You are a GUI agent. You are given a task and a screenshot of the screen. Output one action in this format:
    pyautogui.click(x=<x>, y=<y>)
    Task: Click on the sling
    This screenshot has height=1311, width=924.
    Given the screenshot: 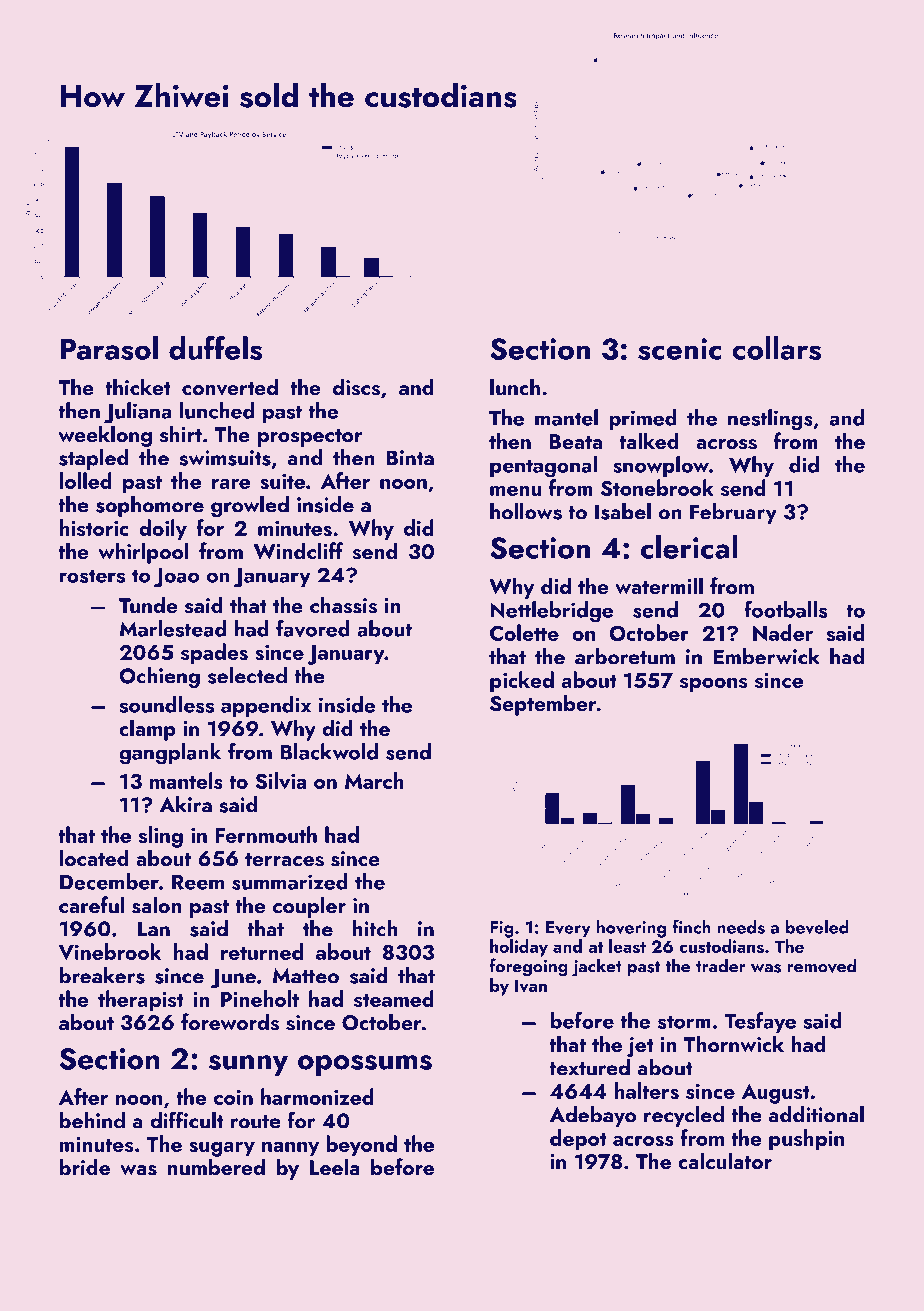 What is the action you would take?
    pyautogui.click(x=160, y=837)
